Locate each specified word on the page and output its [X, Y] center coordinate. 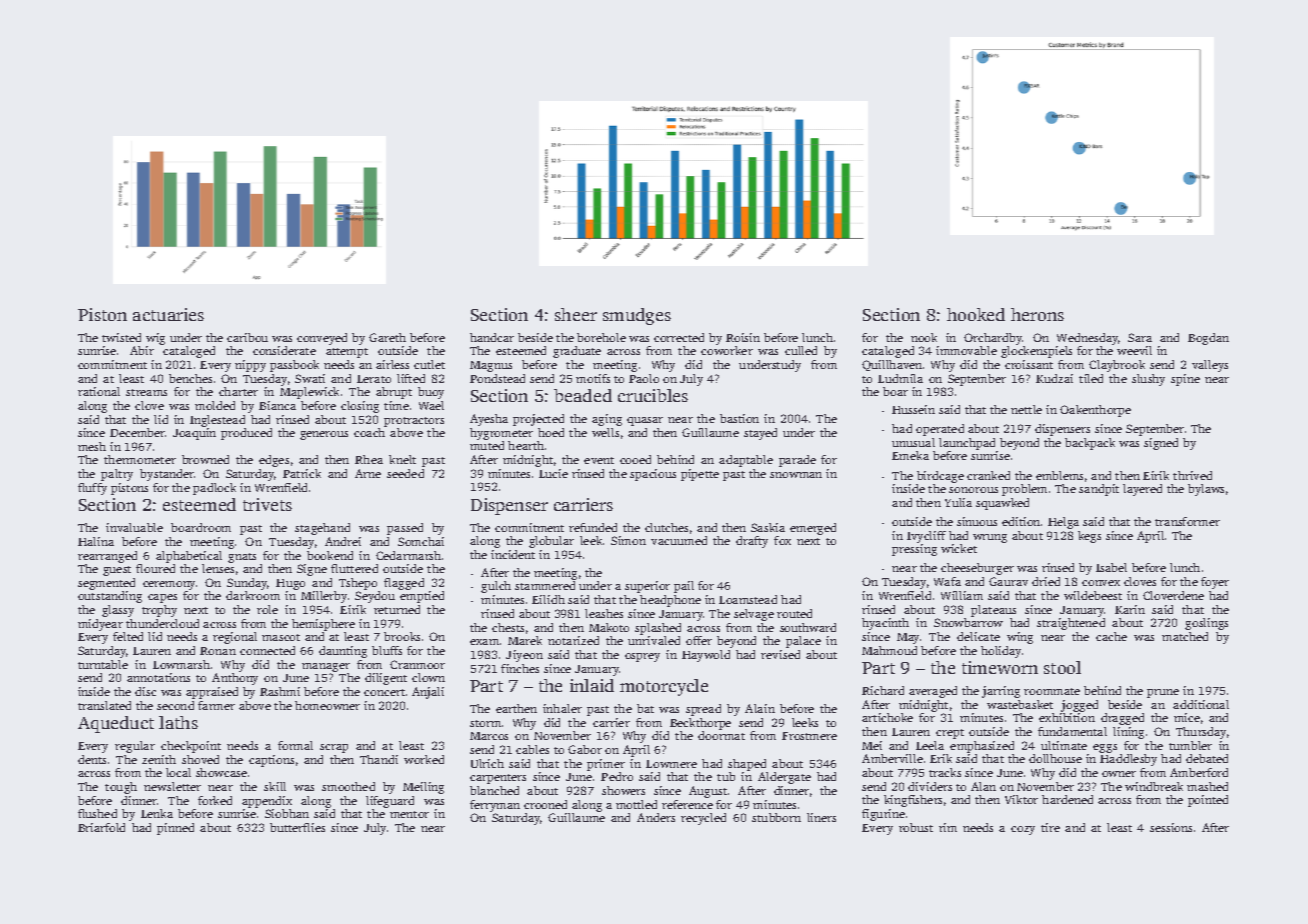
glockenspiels [1036, 352]
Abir [142, 350]
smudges [637, 316]
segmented [106, 584]
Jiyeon [524, 656]
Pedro [617, 776]
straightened [1071, 624]
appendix [267, 802]
